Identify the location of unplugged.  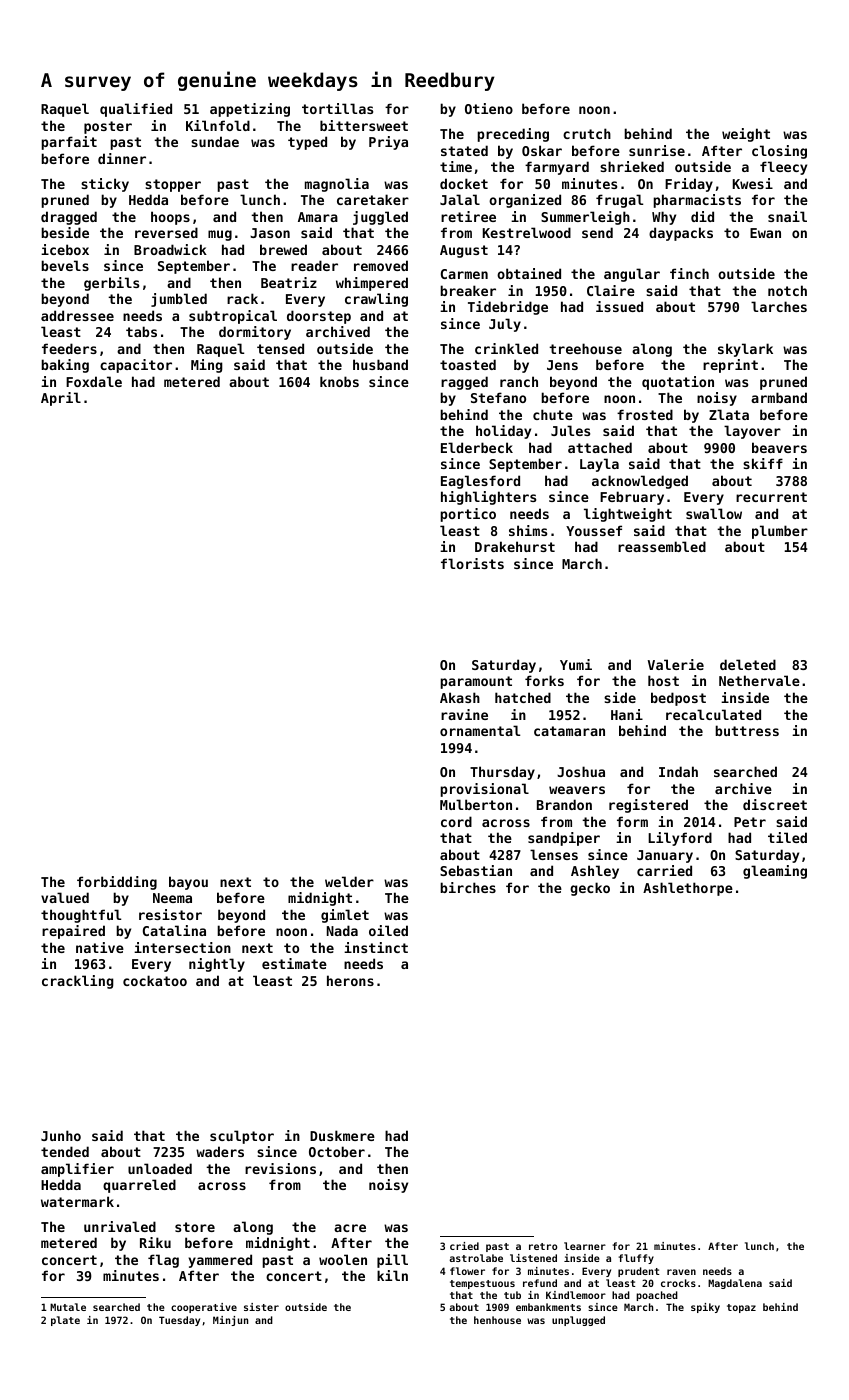
(578, 1321).
